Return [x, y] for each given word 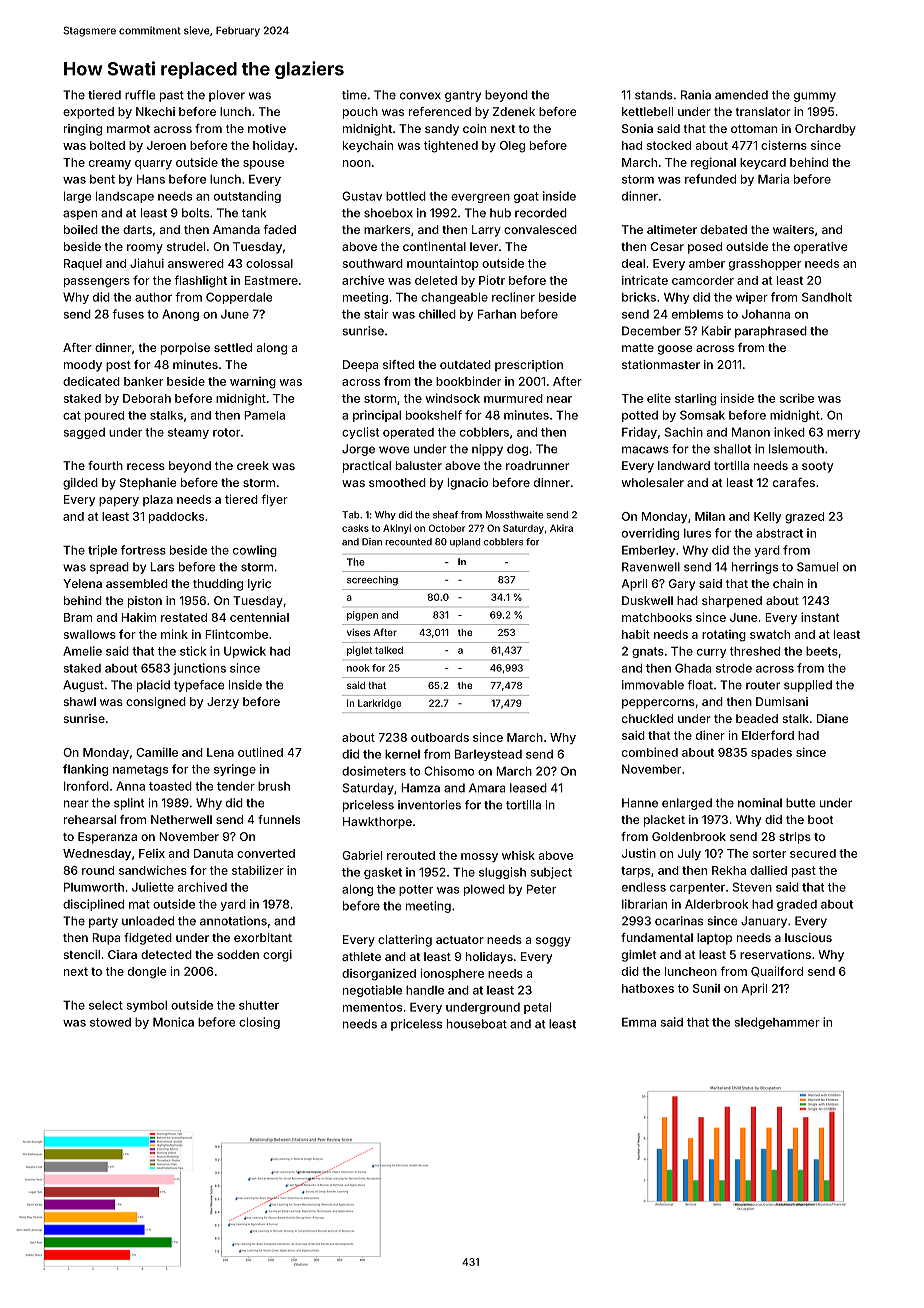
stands [654, 95]
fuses [128, 314]
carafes [794, 482]
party [103, 922]
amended [741, 95]
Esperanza [107, 838]
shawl [80, 701]
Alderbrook [716, 904]
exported [88, 113]
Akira [561, 528]
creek [253, 465]
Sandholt [827, 297]
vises [359, 632]
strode [734, 668]
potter [416, 890]
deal [633, 263]
